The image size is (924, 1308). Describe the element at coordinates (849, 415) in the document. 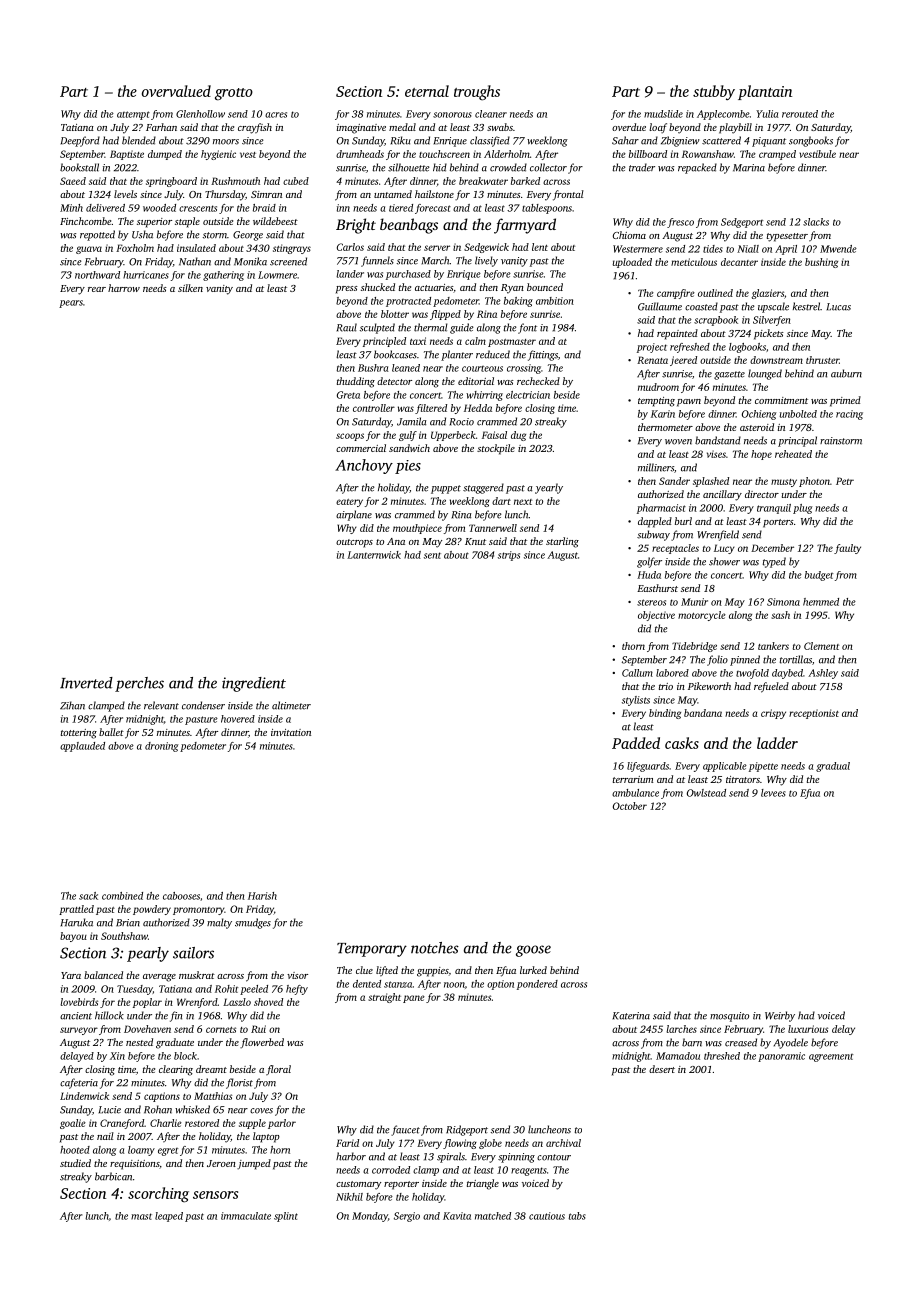

I see `racing` at that location.
